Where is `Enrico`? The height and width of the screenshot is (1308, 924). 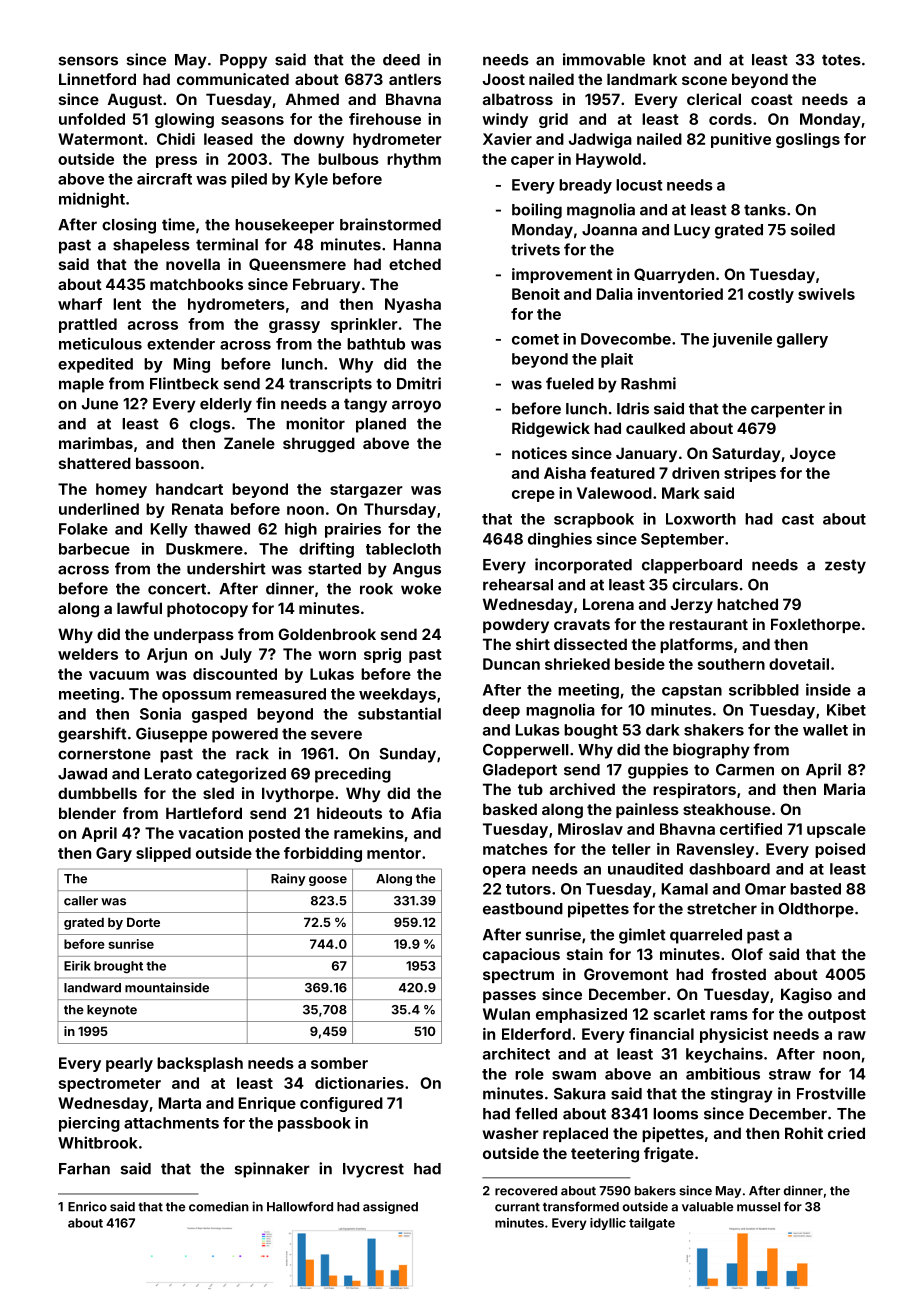
Enrico is located at coordinates (87, 1206).
